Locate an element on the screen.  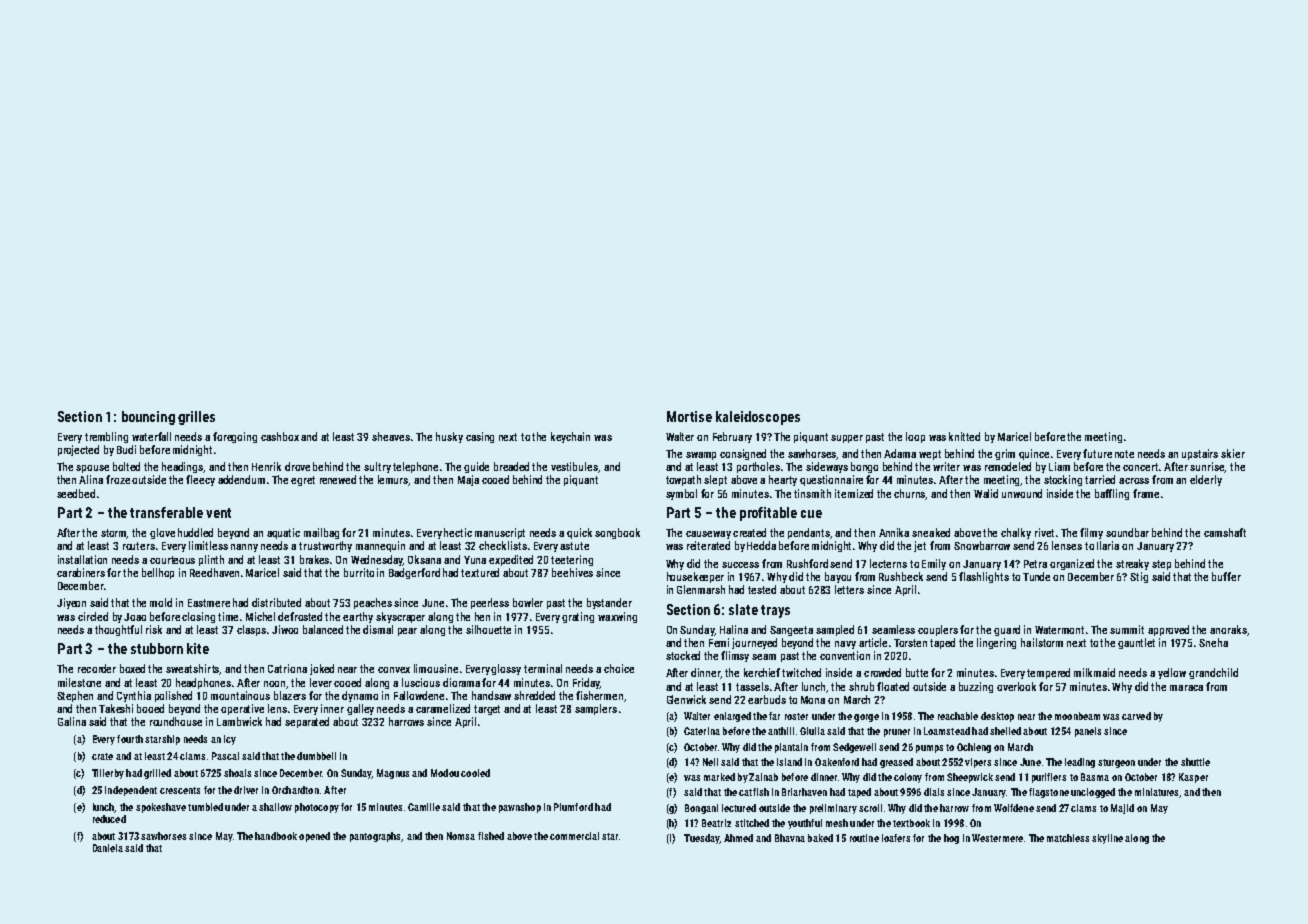
elderly is located at coordinates (1206, 480).
